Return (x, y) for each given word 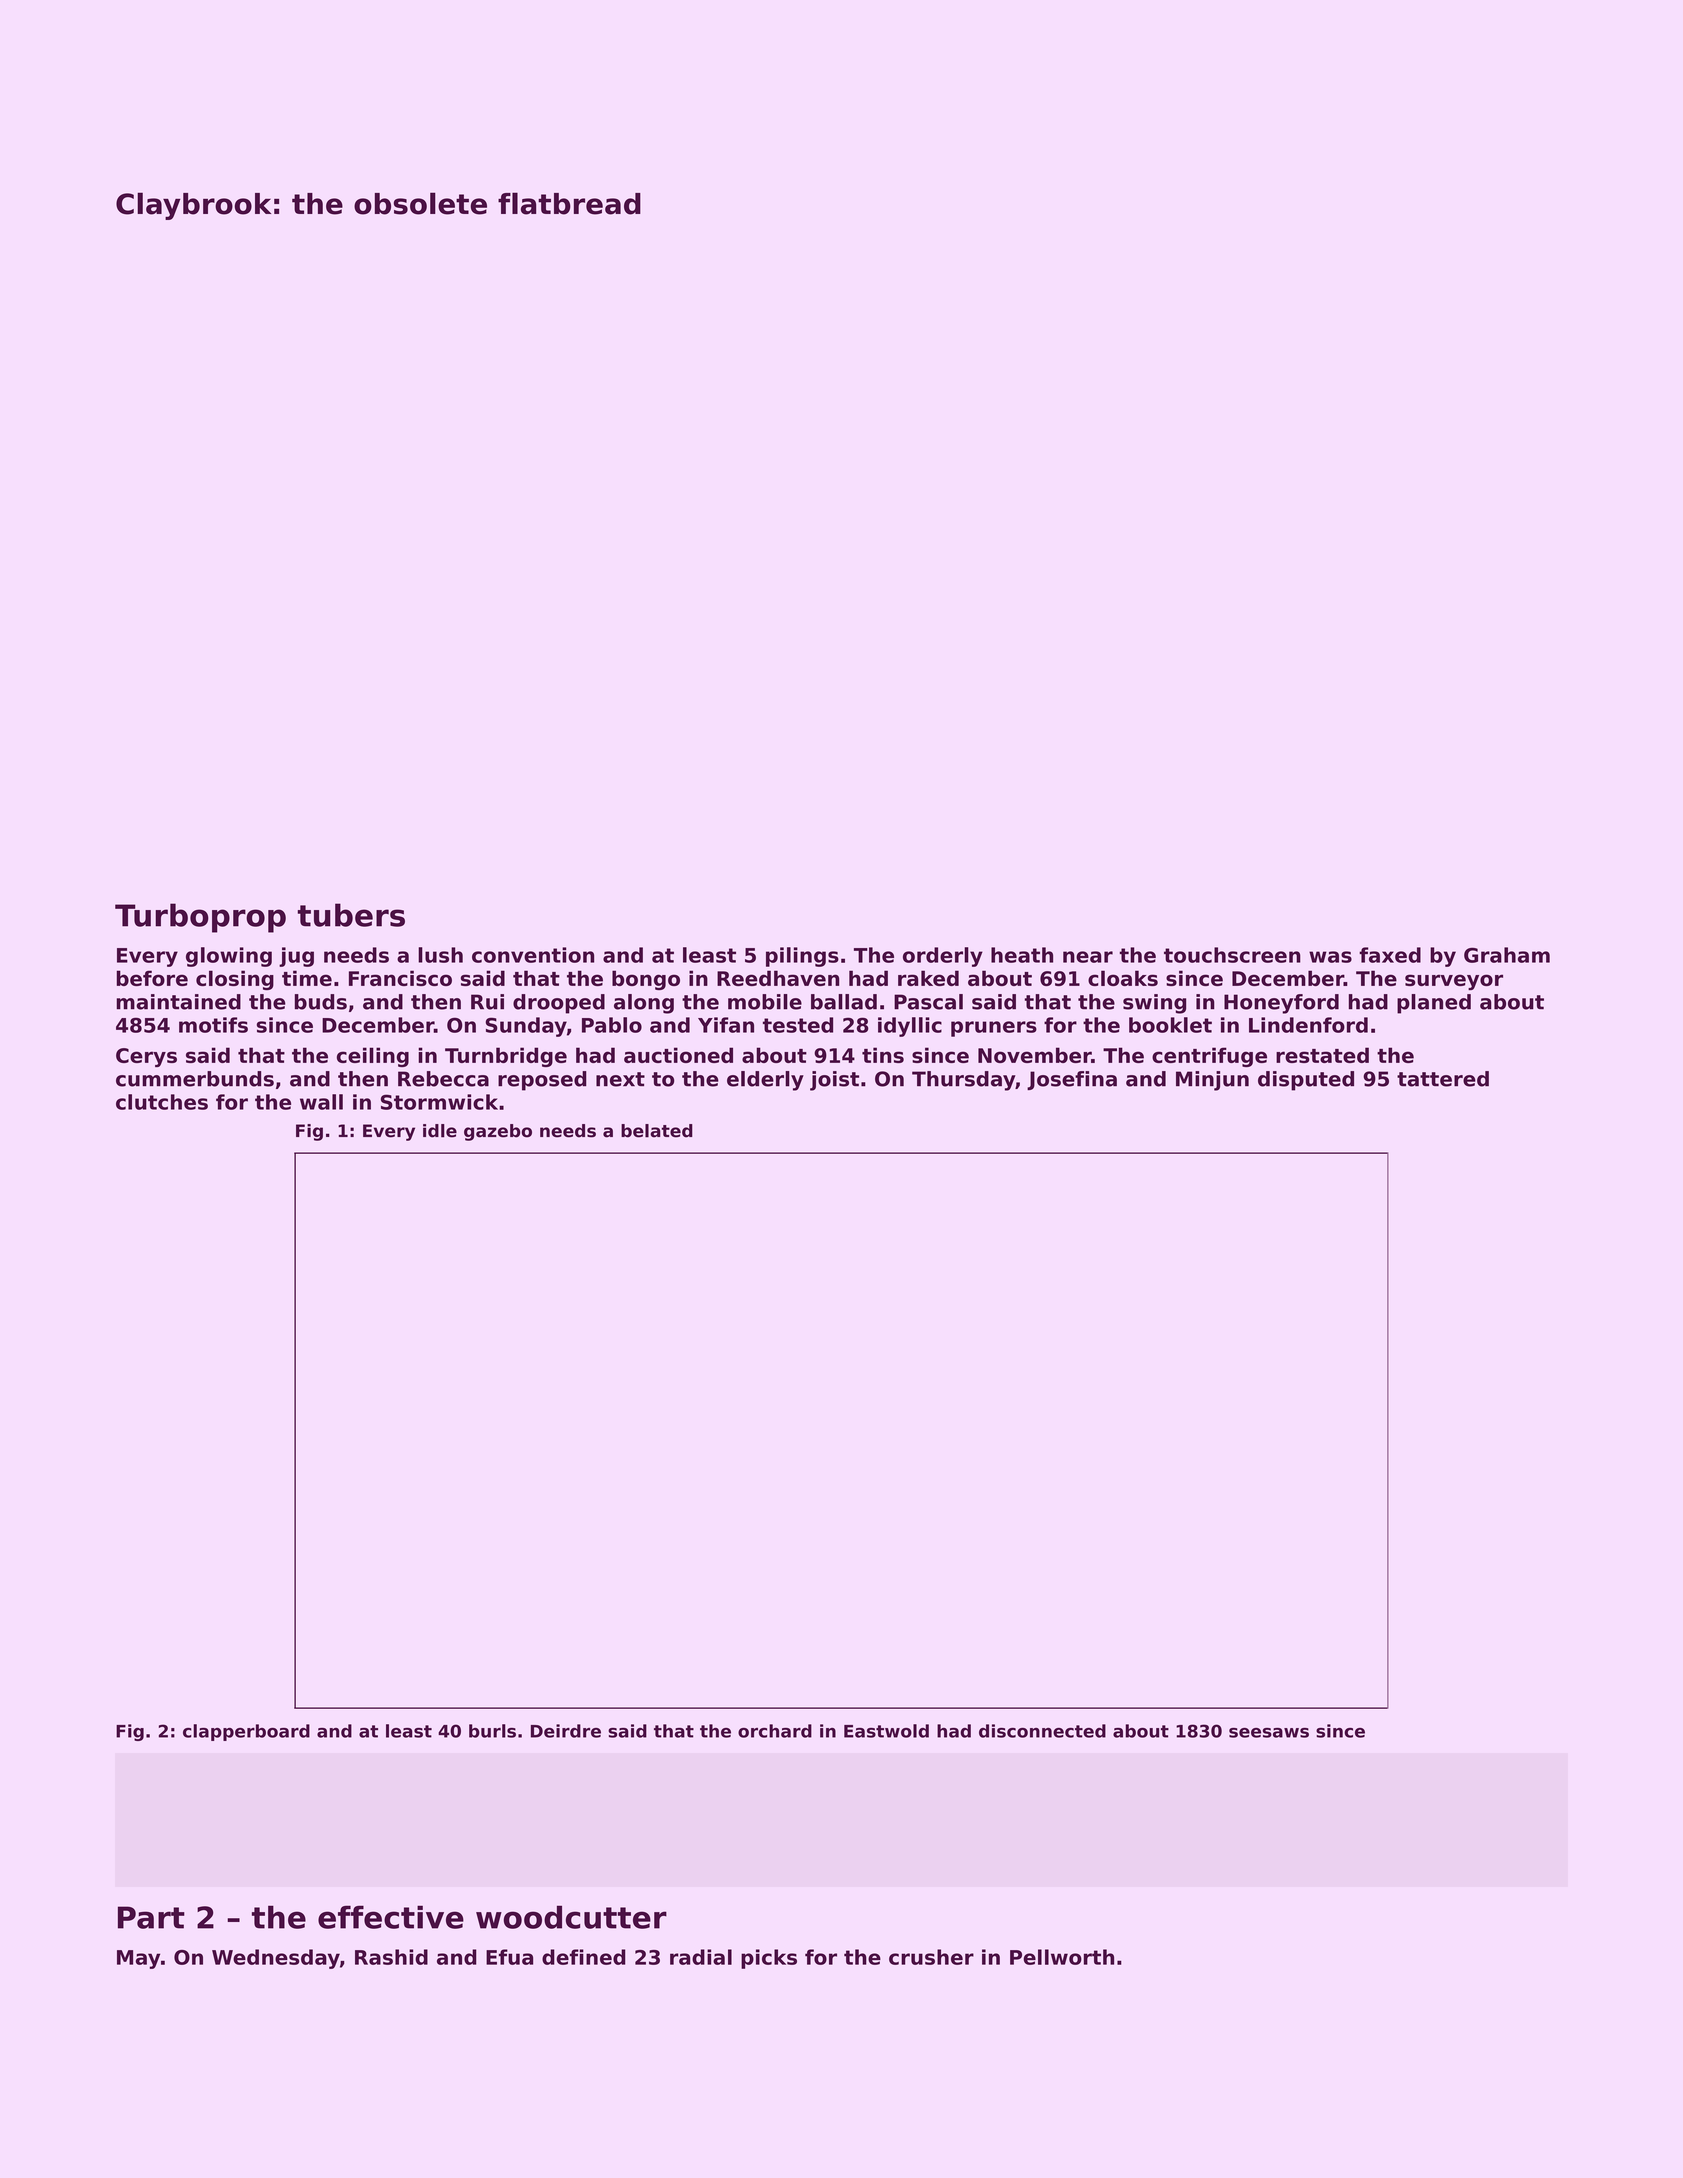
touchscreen (1232, 955)
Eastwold (886, 1731)
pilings (802, 957)
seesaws (1269, 1733)
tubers (351, 915)
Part (151, 1917)
